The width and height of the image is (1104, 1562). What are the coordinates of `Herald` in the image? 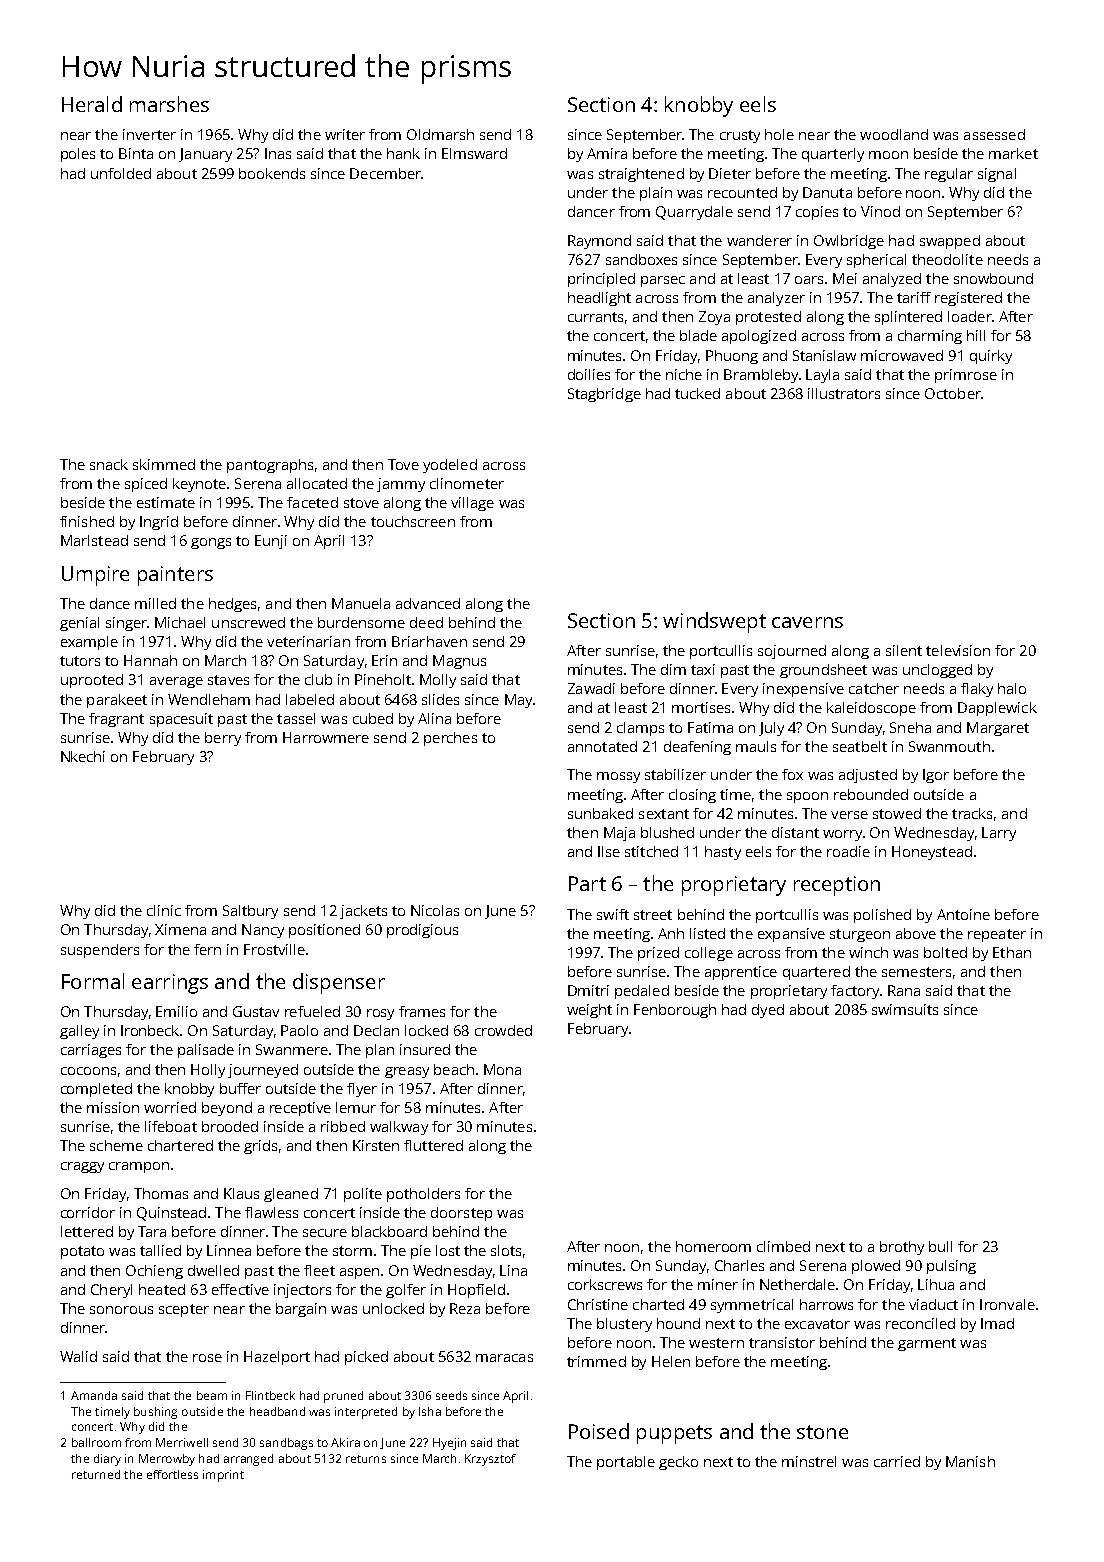 It's located at (92, 104).
